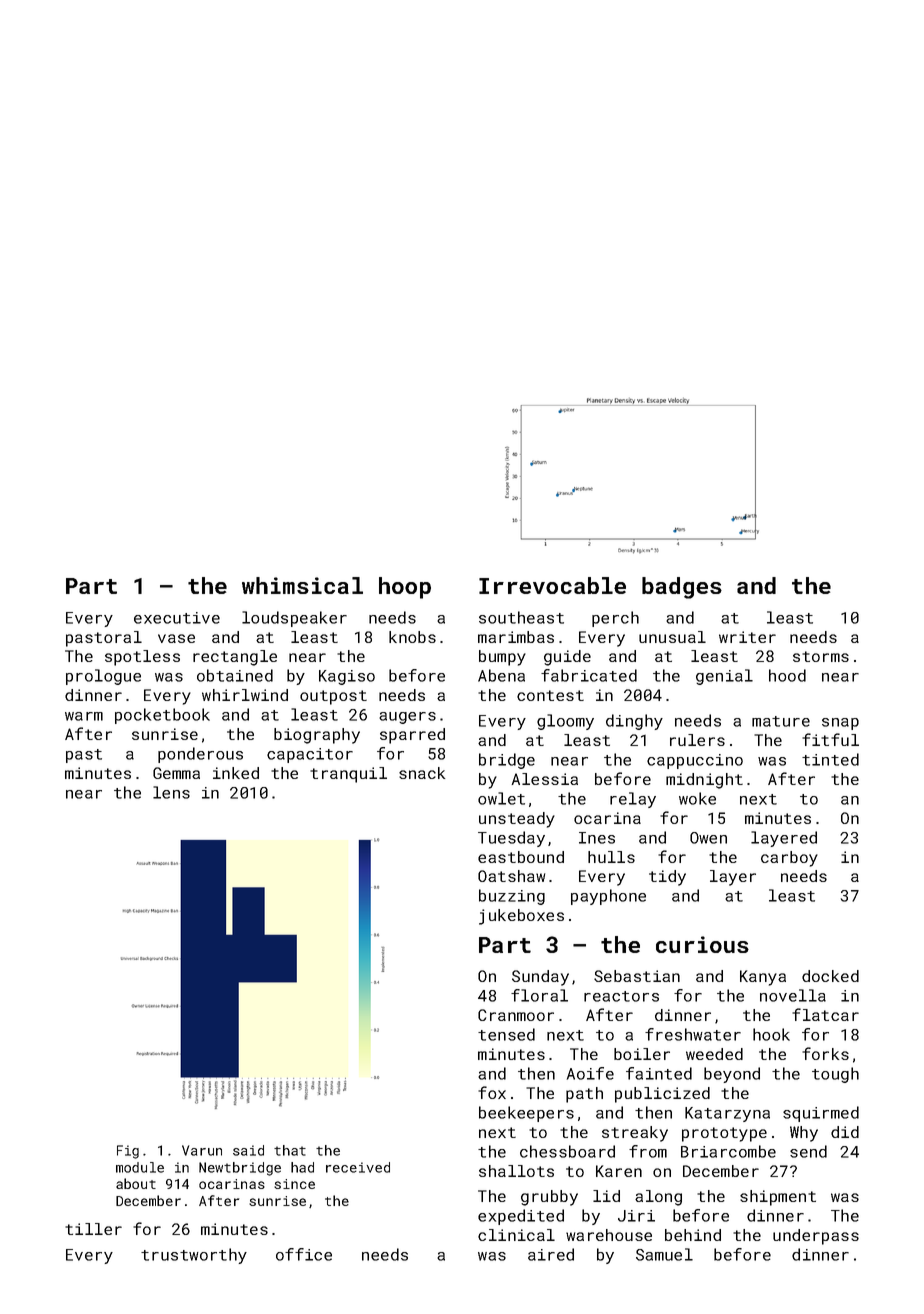 Image resolution: width=924 pixels, height=1314 pixels. I want to click on weeded, so click(714, 1054).
